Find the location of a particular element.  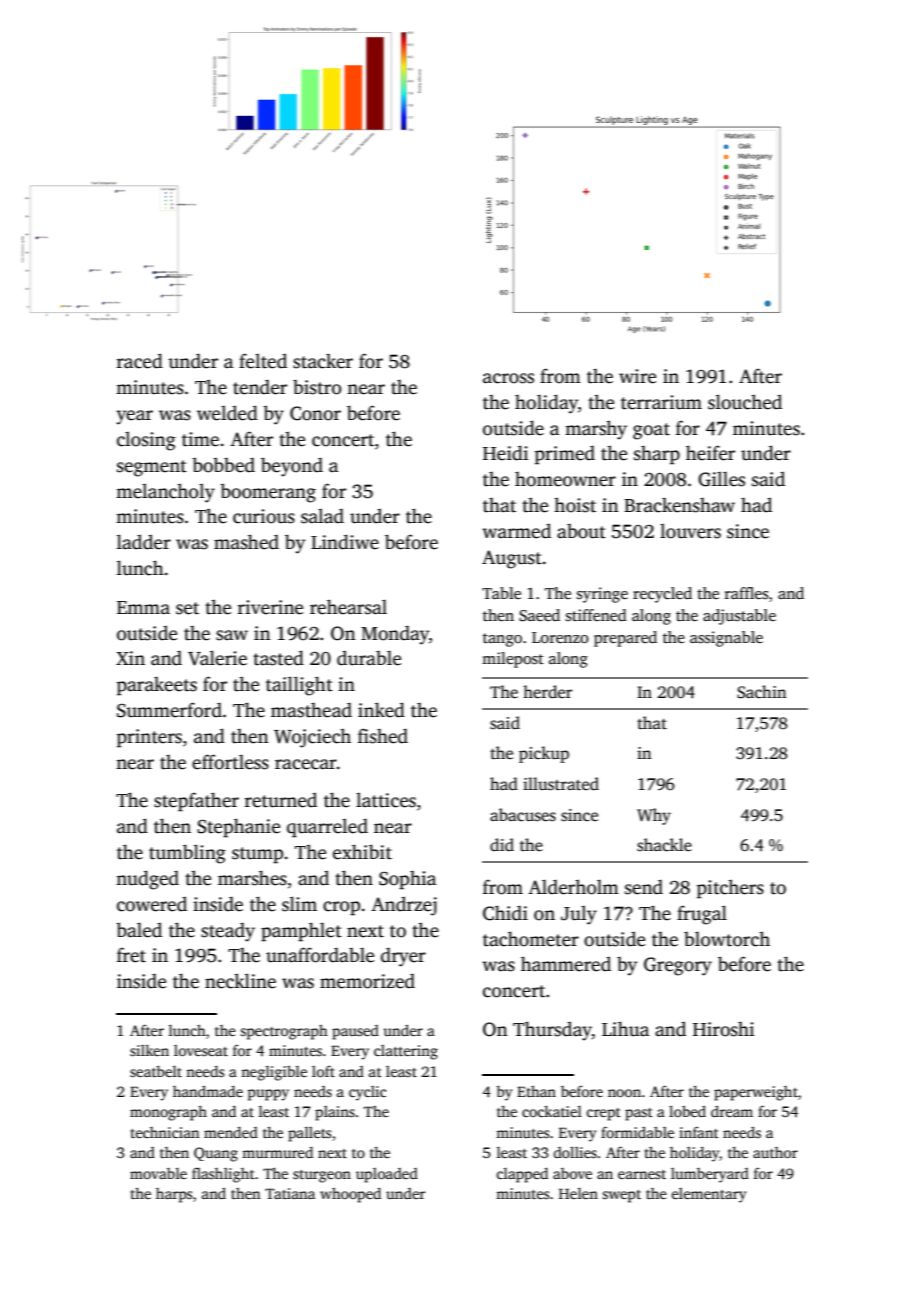

time is located at coordinates (200, 439).
